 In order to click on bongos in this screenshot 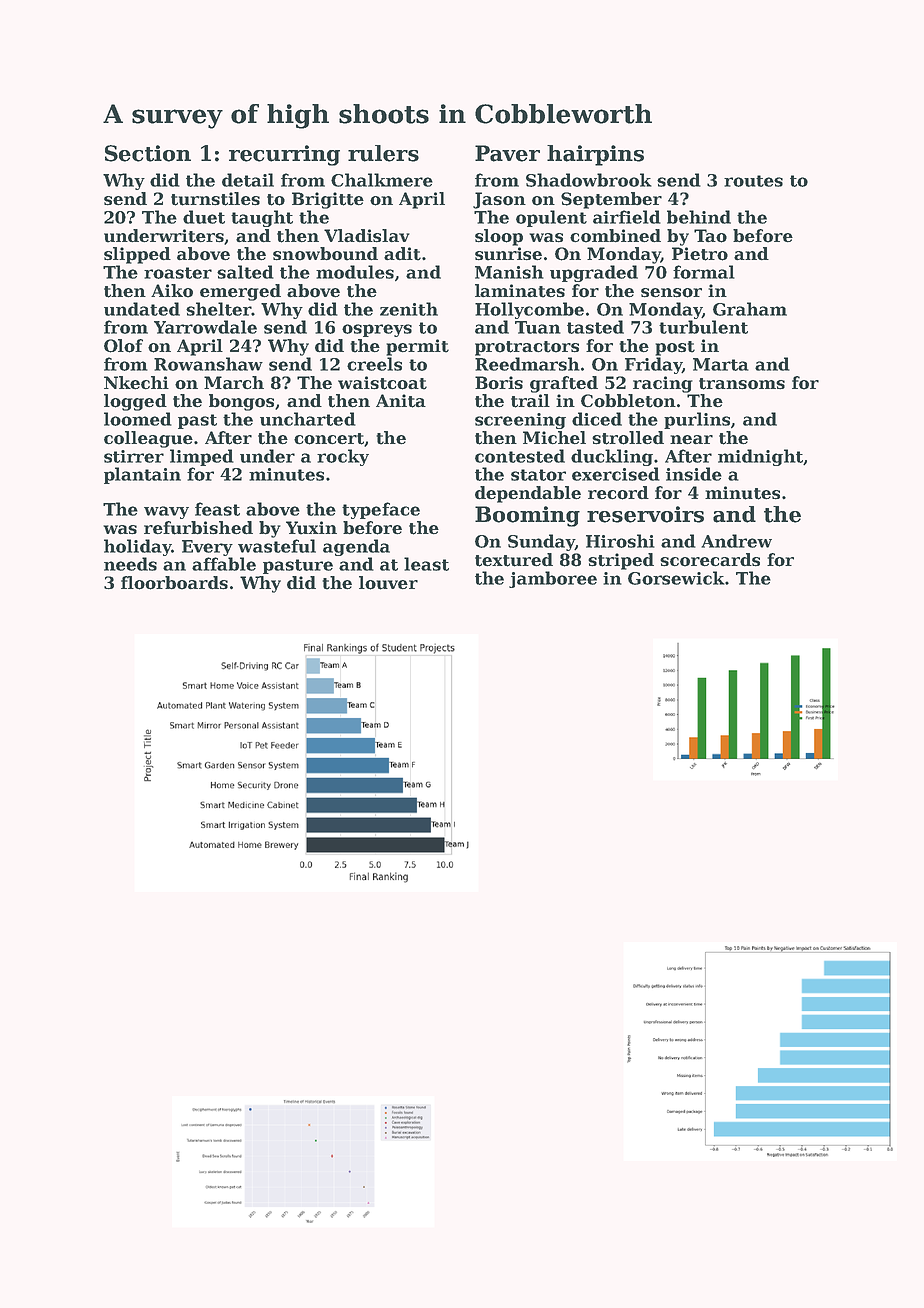, I will do `click(241, 402)`.
